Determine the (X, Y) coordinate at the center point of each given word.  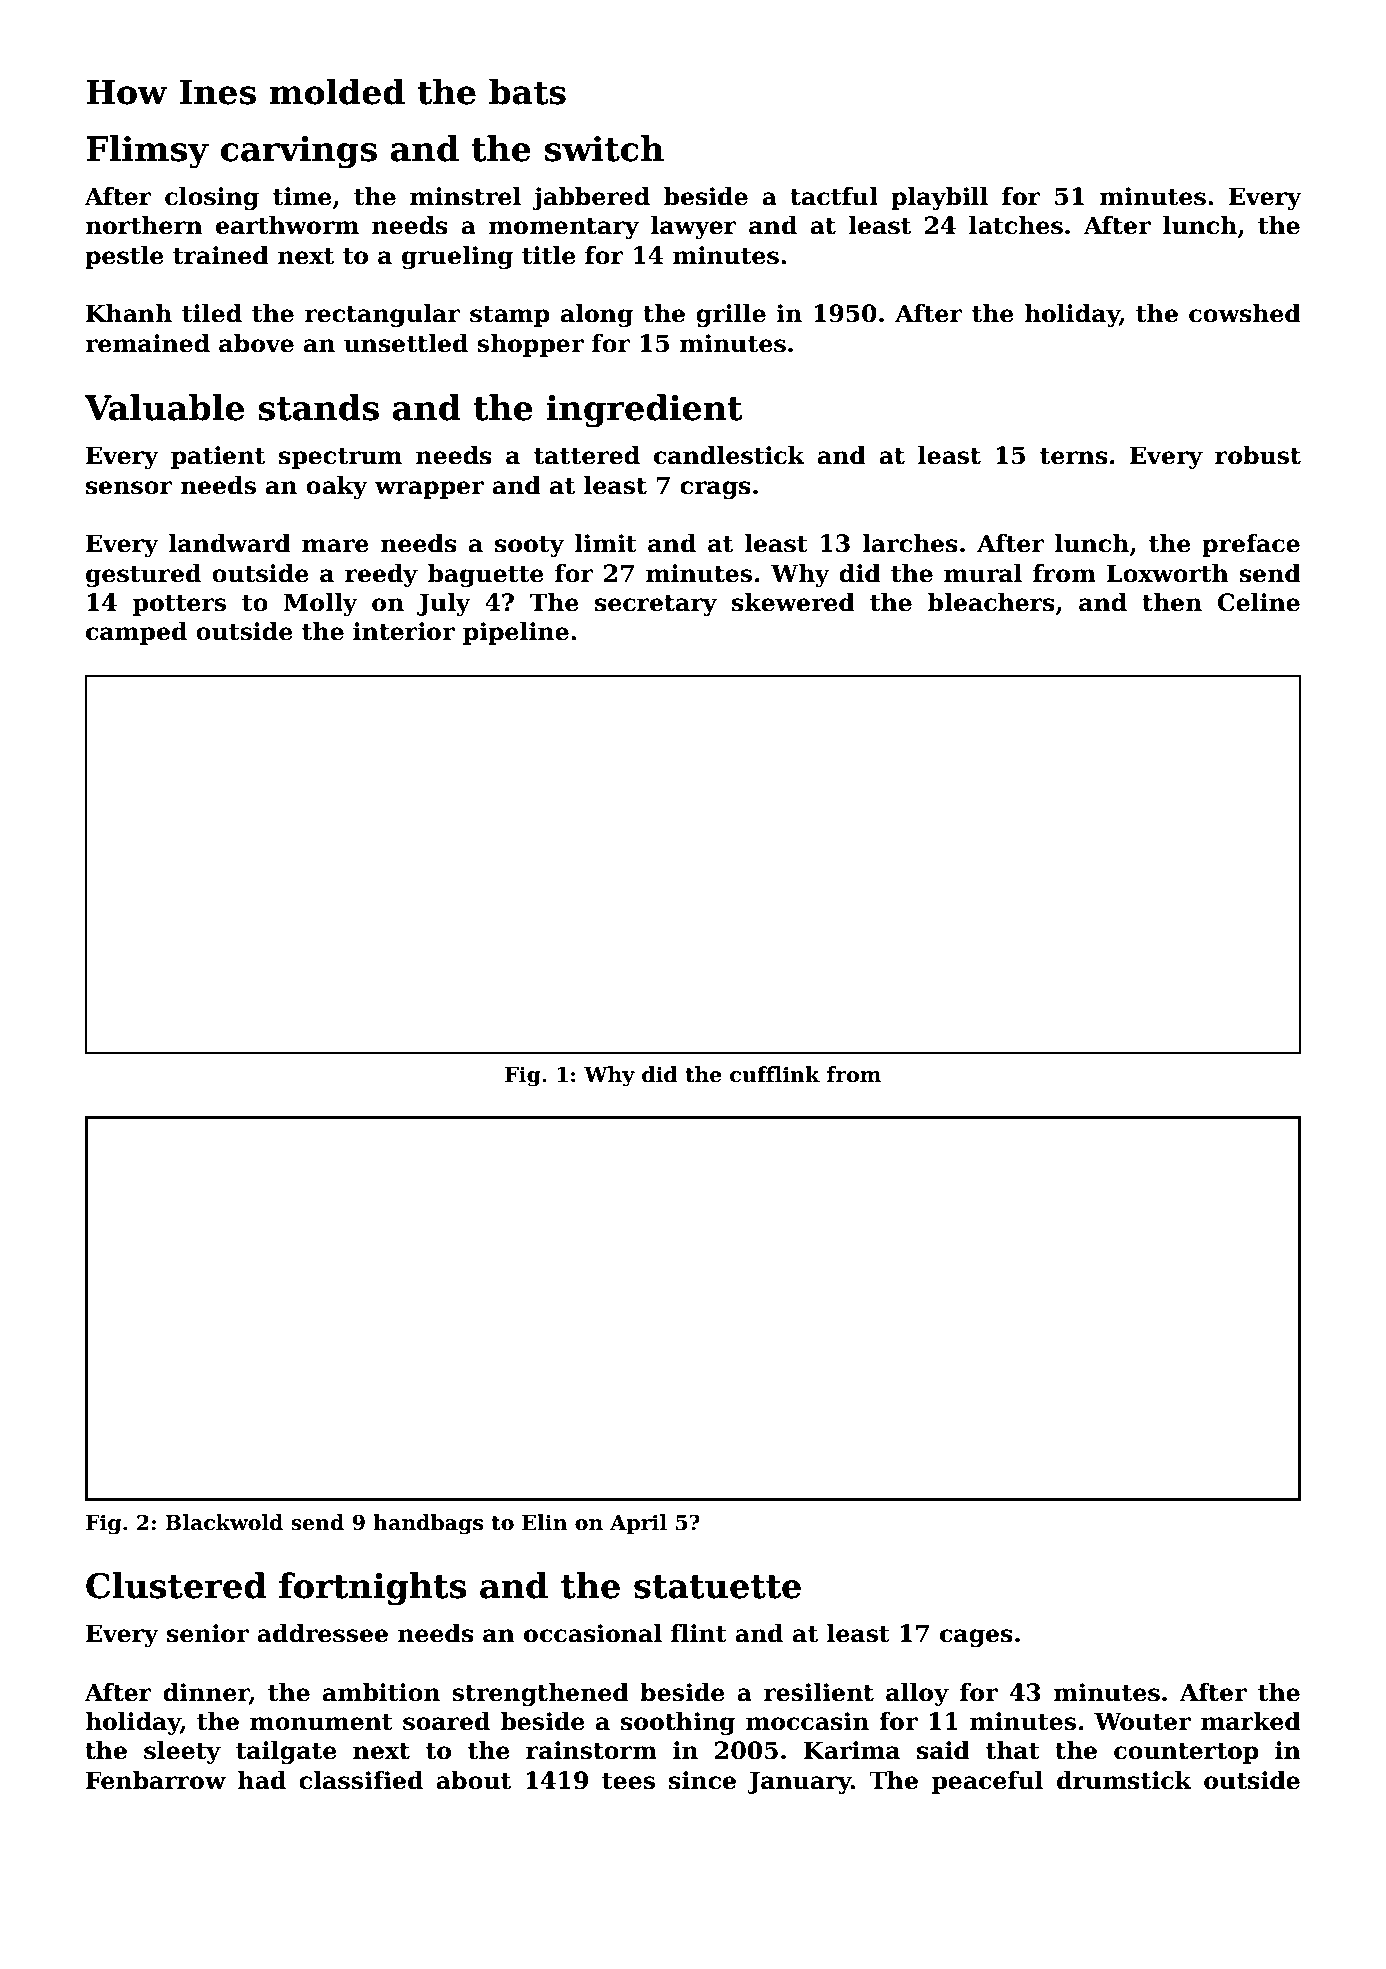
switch (604, 148)
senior (208, 1633)
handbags (428, 1524)
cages (976, 1638)
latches (1016, 225)
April (638, 1524)
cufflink (775, 1074)
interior (404, 631)
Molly (321, 604)
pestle (124, 257)
